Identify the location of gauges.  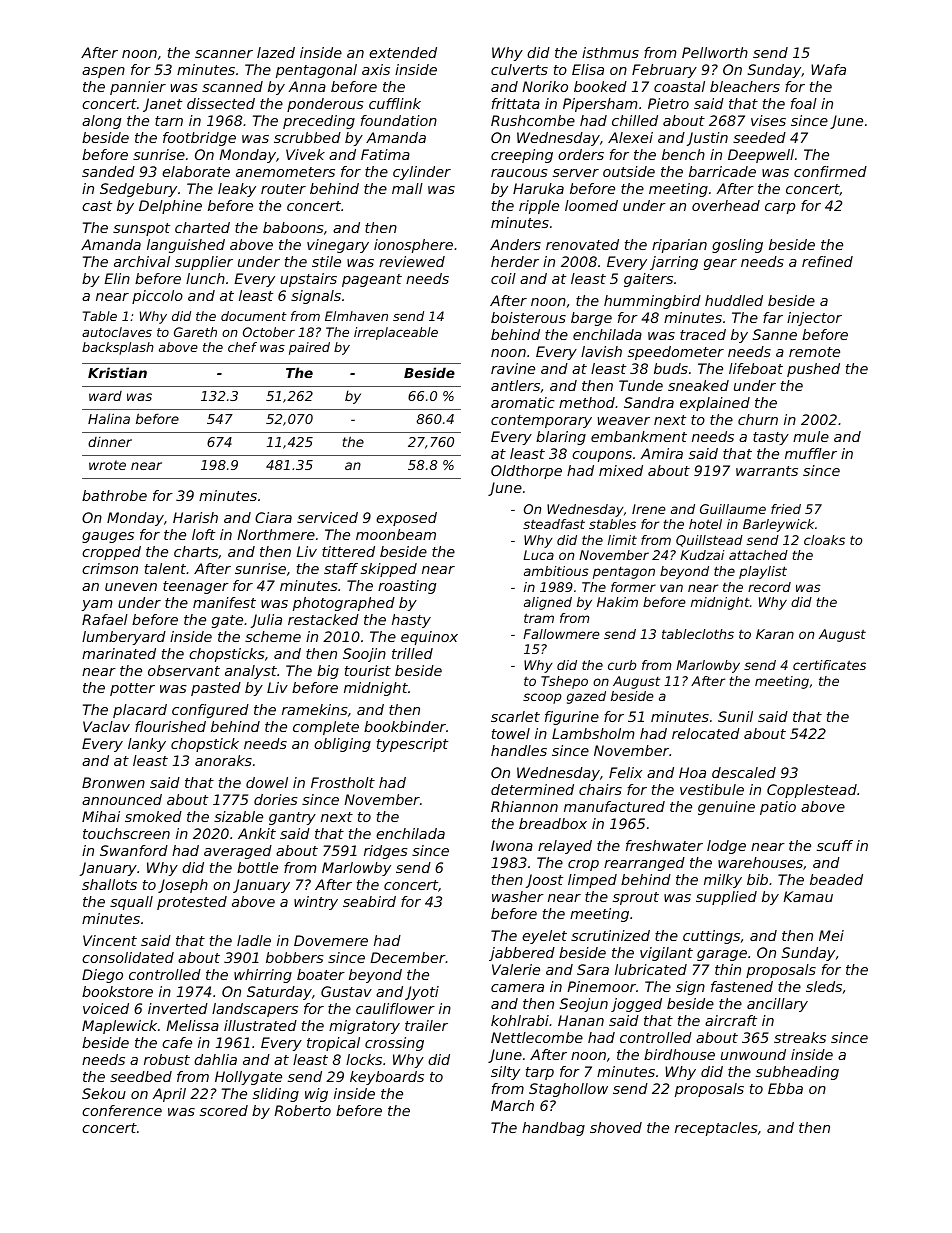
(108, 537).
